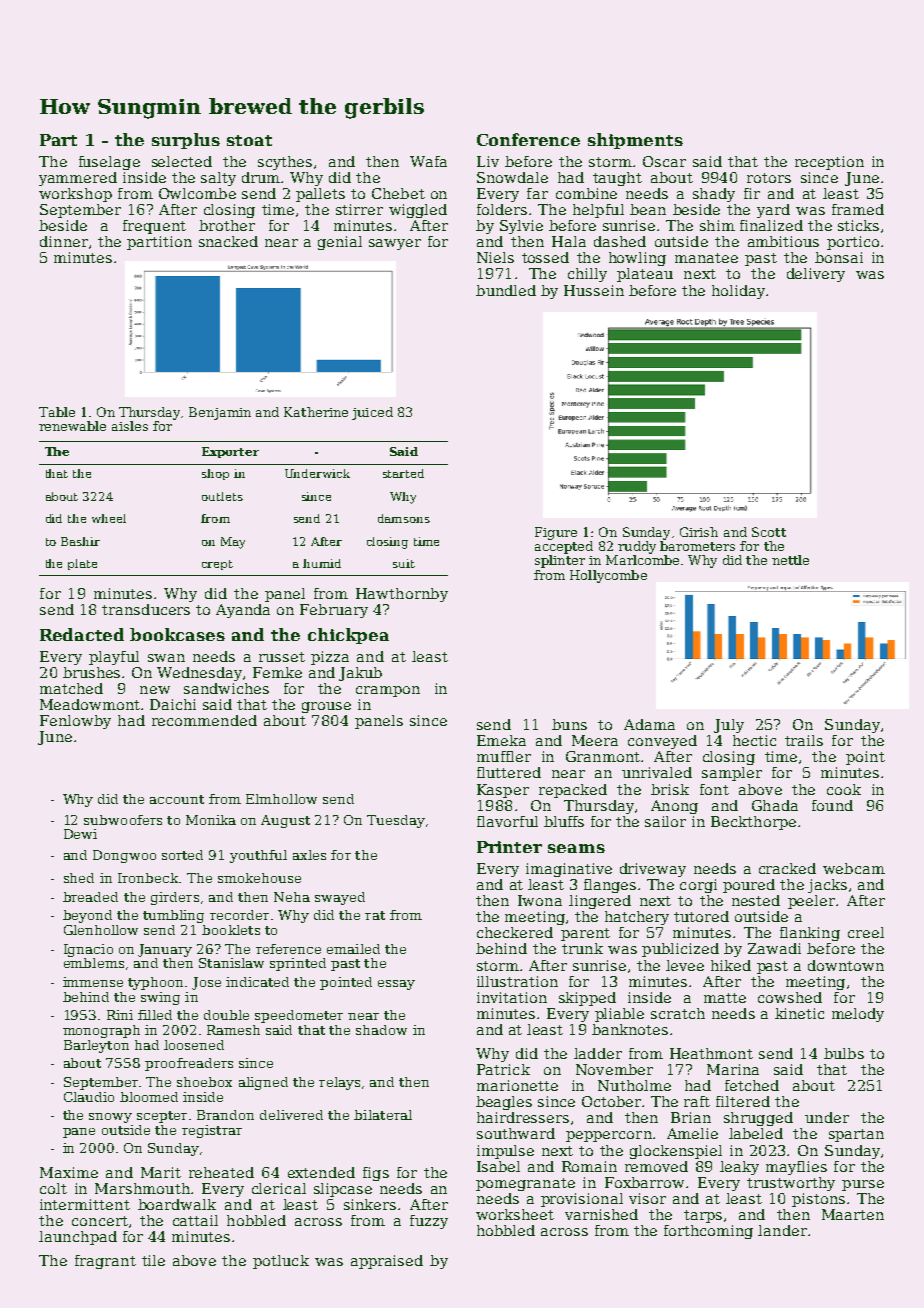 The image size is (924, 1308). I want to click on Conference, so click(528, 139).
